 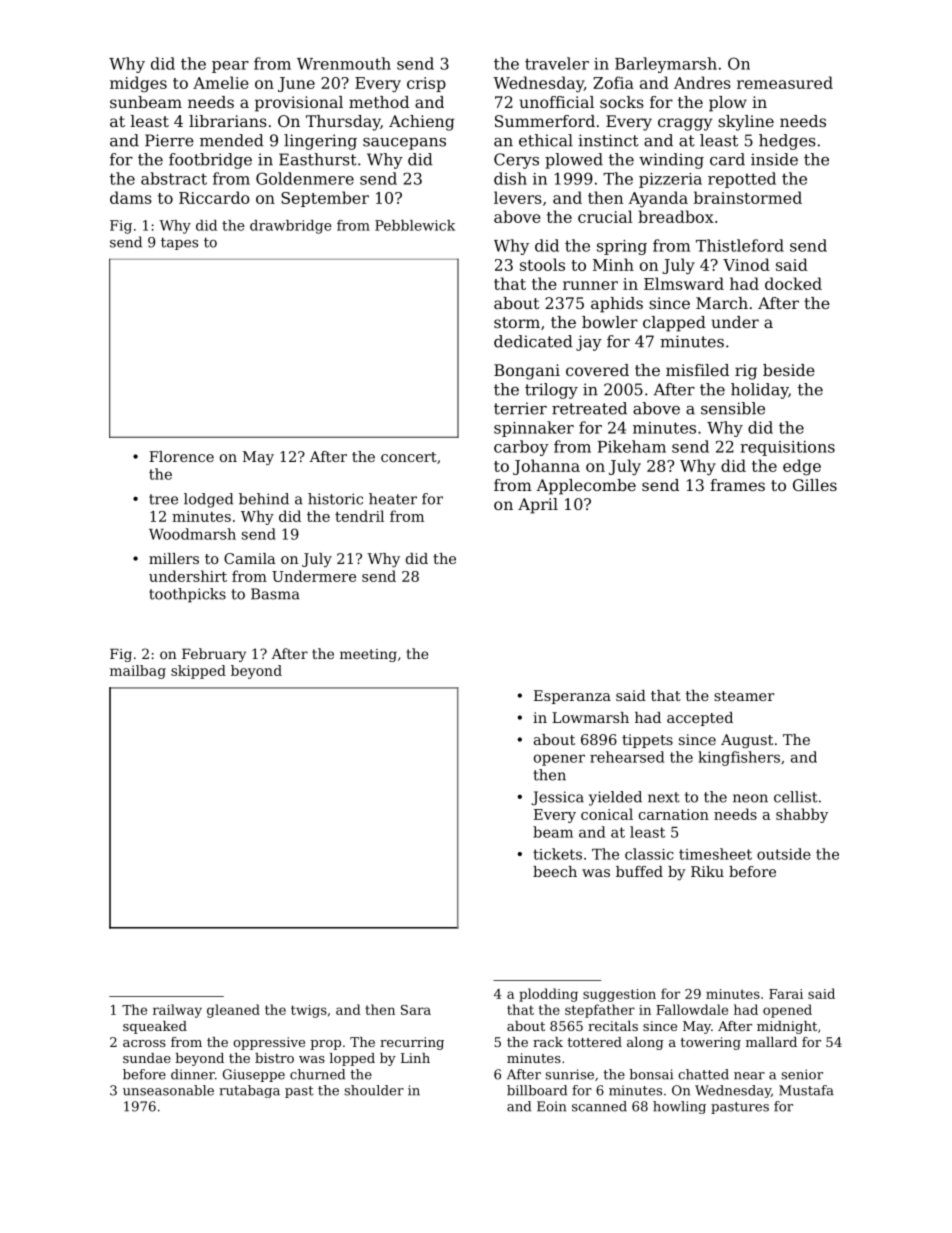 What do you see at coordinates (749, 1076) in the screenshot?
I see `near` at bounding box center [749, 1076].
